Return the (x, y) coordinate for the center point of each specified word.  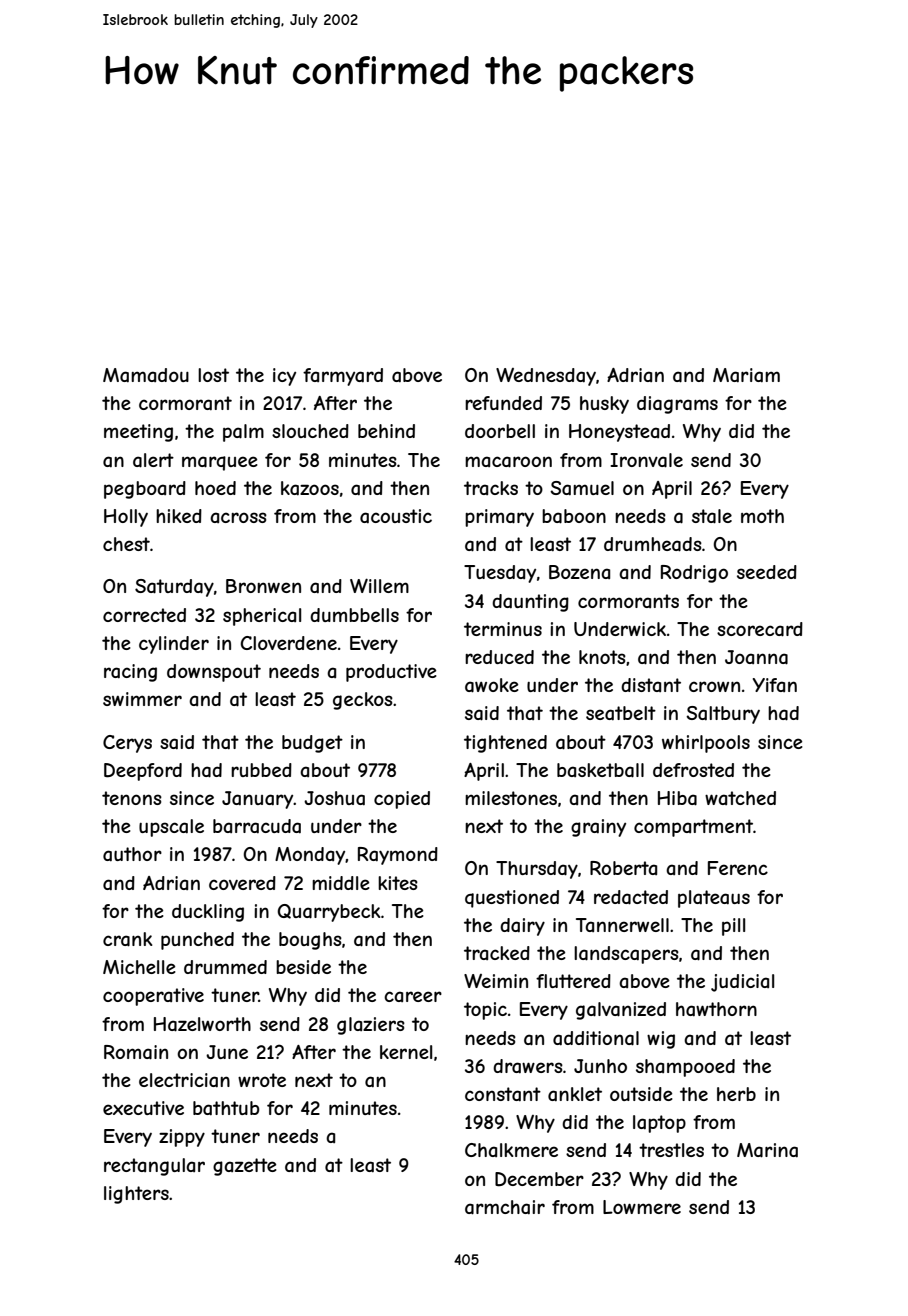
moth (762, 516)
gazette (245, 1167)
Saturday (174, 588)
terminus (503, 629)
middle (341, 883)
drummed (225, 967)
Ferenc (738, 868)
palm (243, 433)
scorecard (760, 629)
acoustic (396, 516)
